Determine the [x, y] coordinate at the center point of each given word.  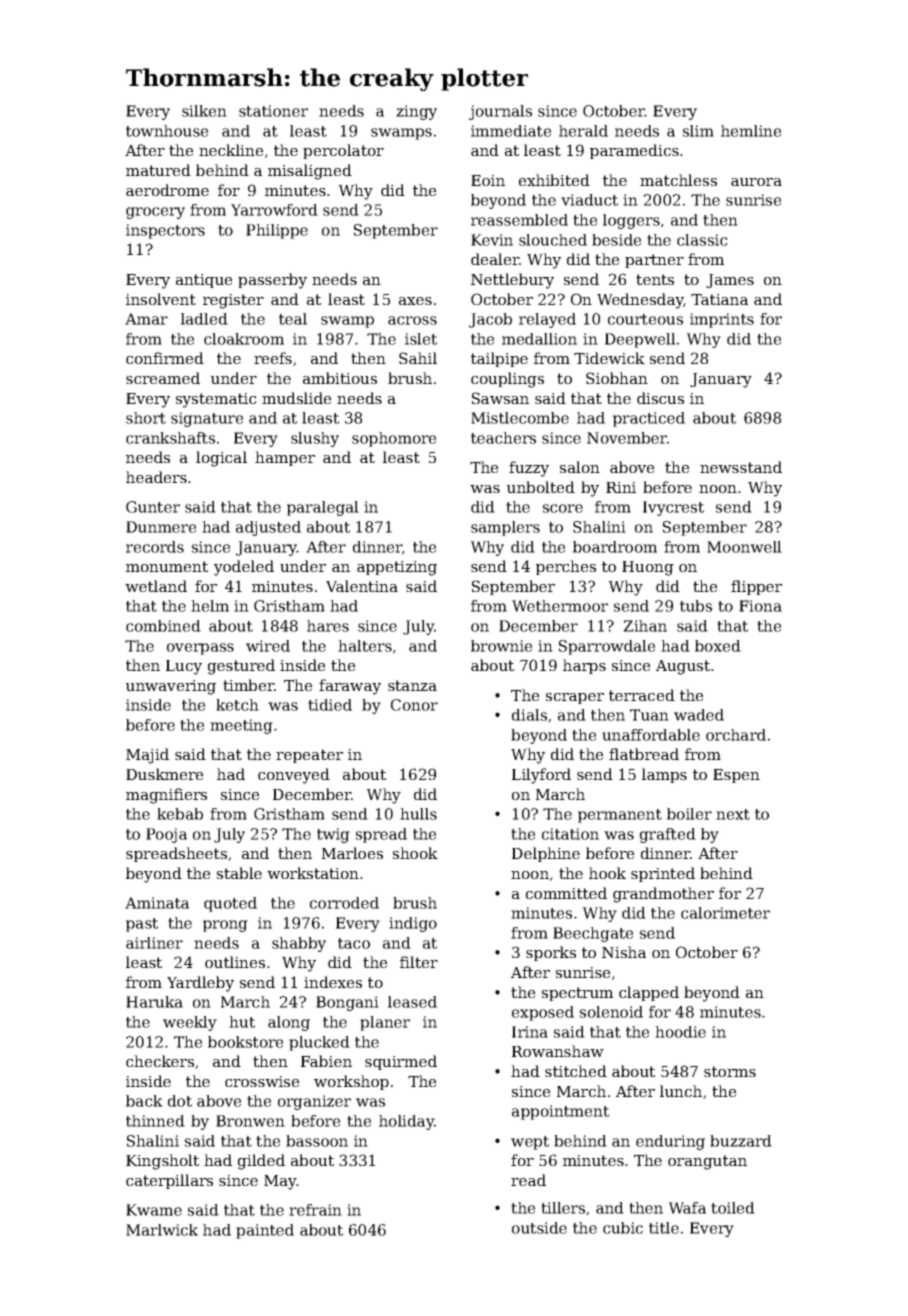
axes [415, 301]
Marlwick [162, 1230]
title [664, 1228]
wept [530, 1143]
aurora [756, 182]
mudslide [296, 398]
